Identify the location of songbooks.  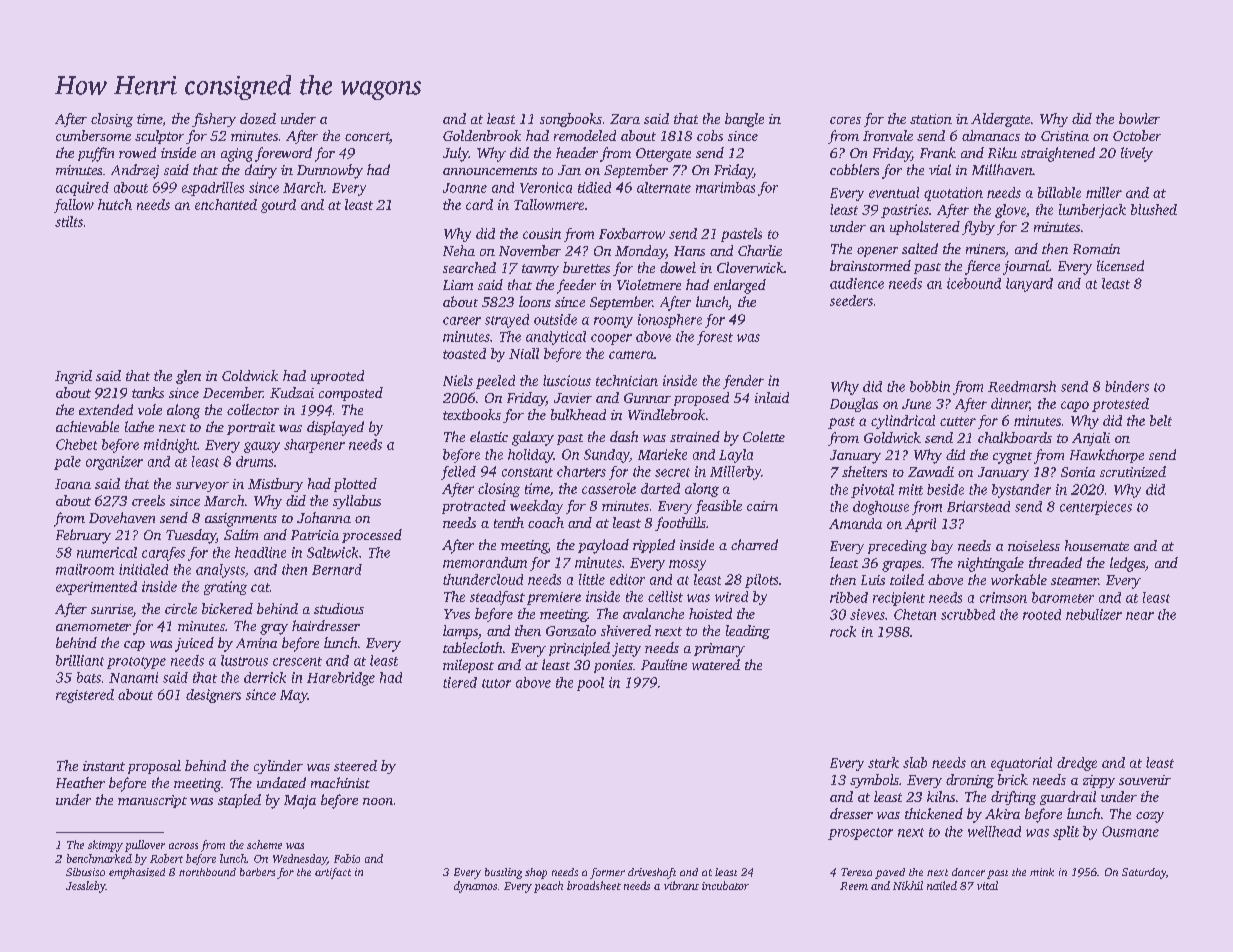
(571, 120).
